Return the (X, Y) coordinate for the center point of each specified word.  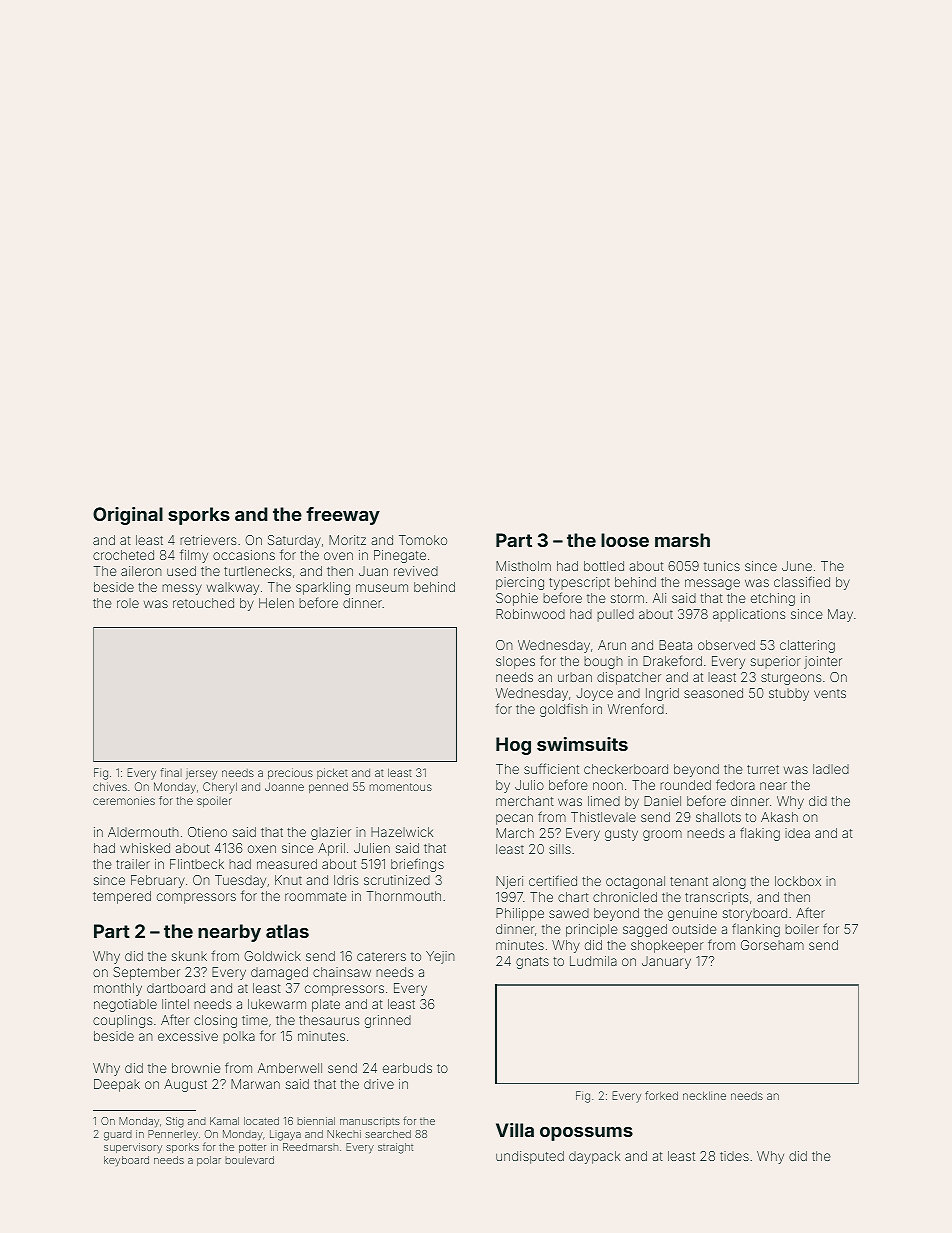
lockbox (798, 881)
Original (128, 516)
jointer (823, 662)
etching (773, 599)
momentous (401, 787)
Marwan (255, 1084)
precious (290, 773)
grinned (388, 1021)
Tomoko (423, 540)
